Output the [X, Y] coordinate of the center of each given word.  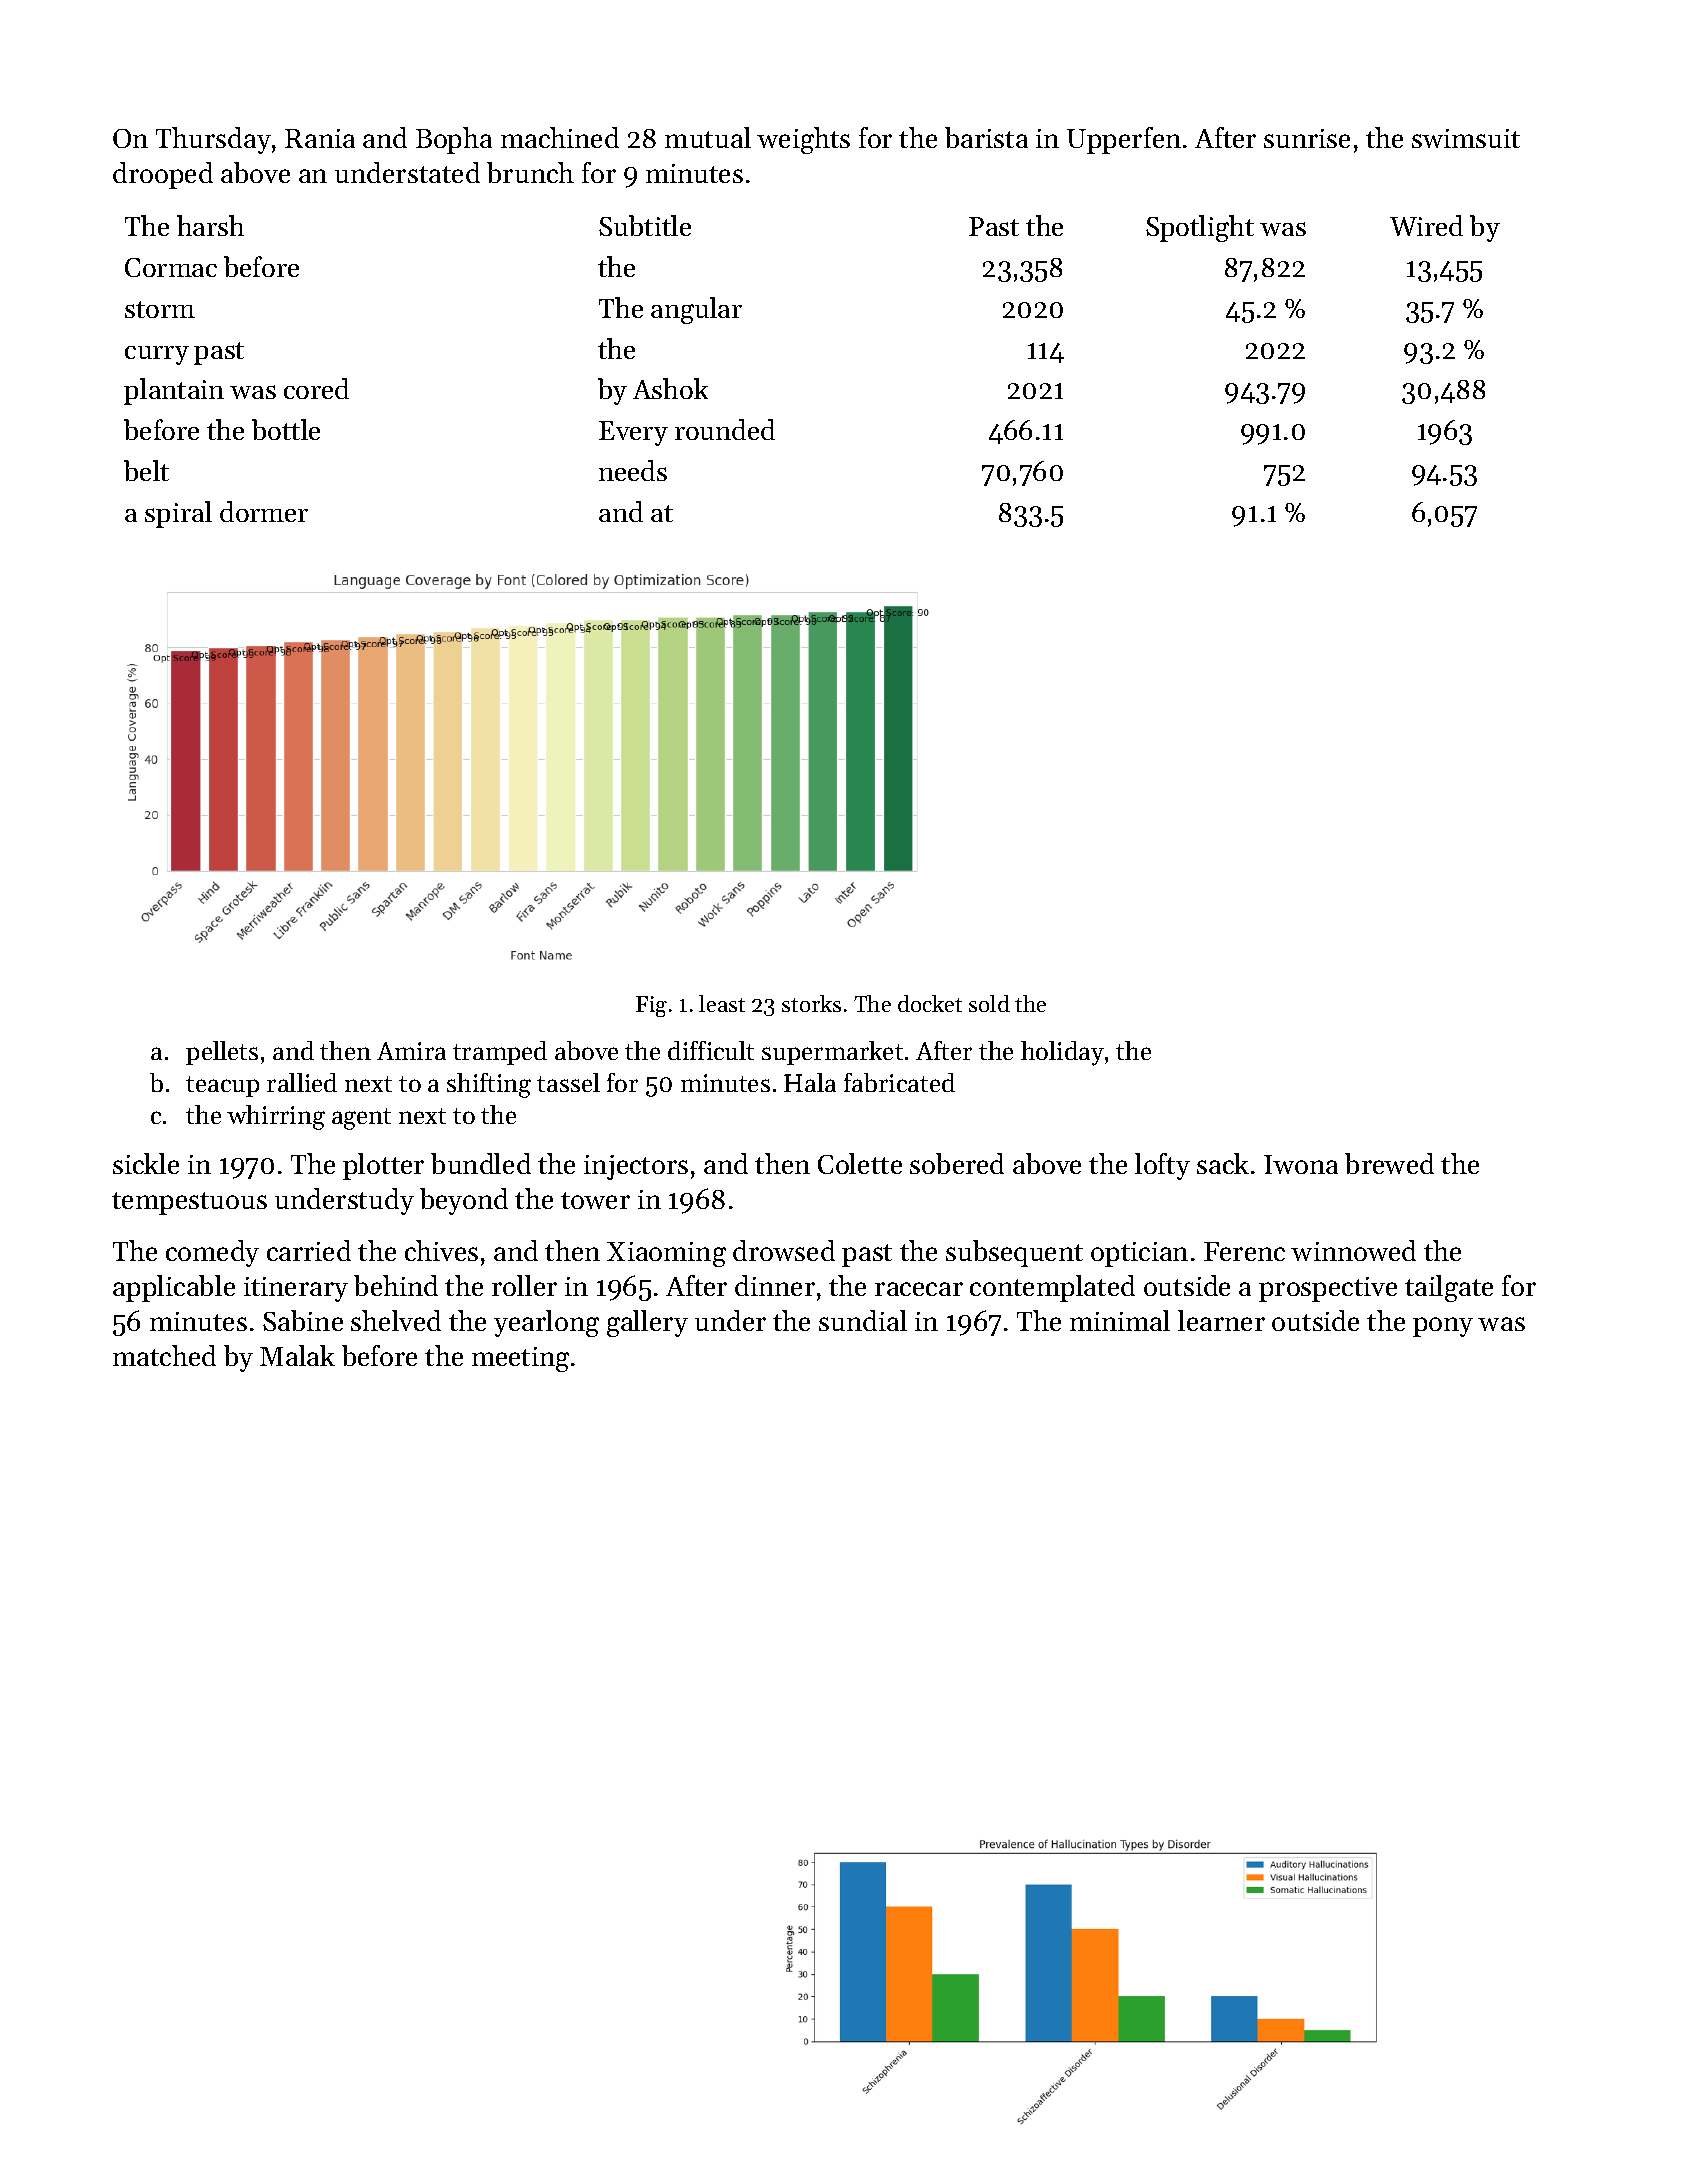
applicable [174, 1288]
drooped [163, 175]
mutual [708, 137]
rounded [725, 429]
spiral [178, 514]
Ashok [670, 388]
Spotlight [1200, 228]
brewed [1389, 1163]
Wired [1426, 225]
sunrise [1307, 138]
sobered [957, 1163]
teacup [222, 1086]
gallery [647, 1323]
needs [633, 470]
